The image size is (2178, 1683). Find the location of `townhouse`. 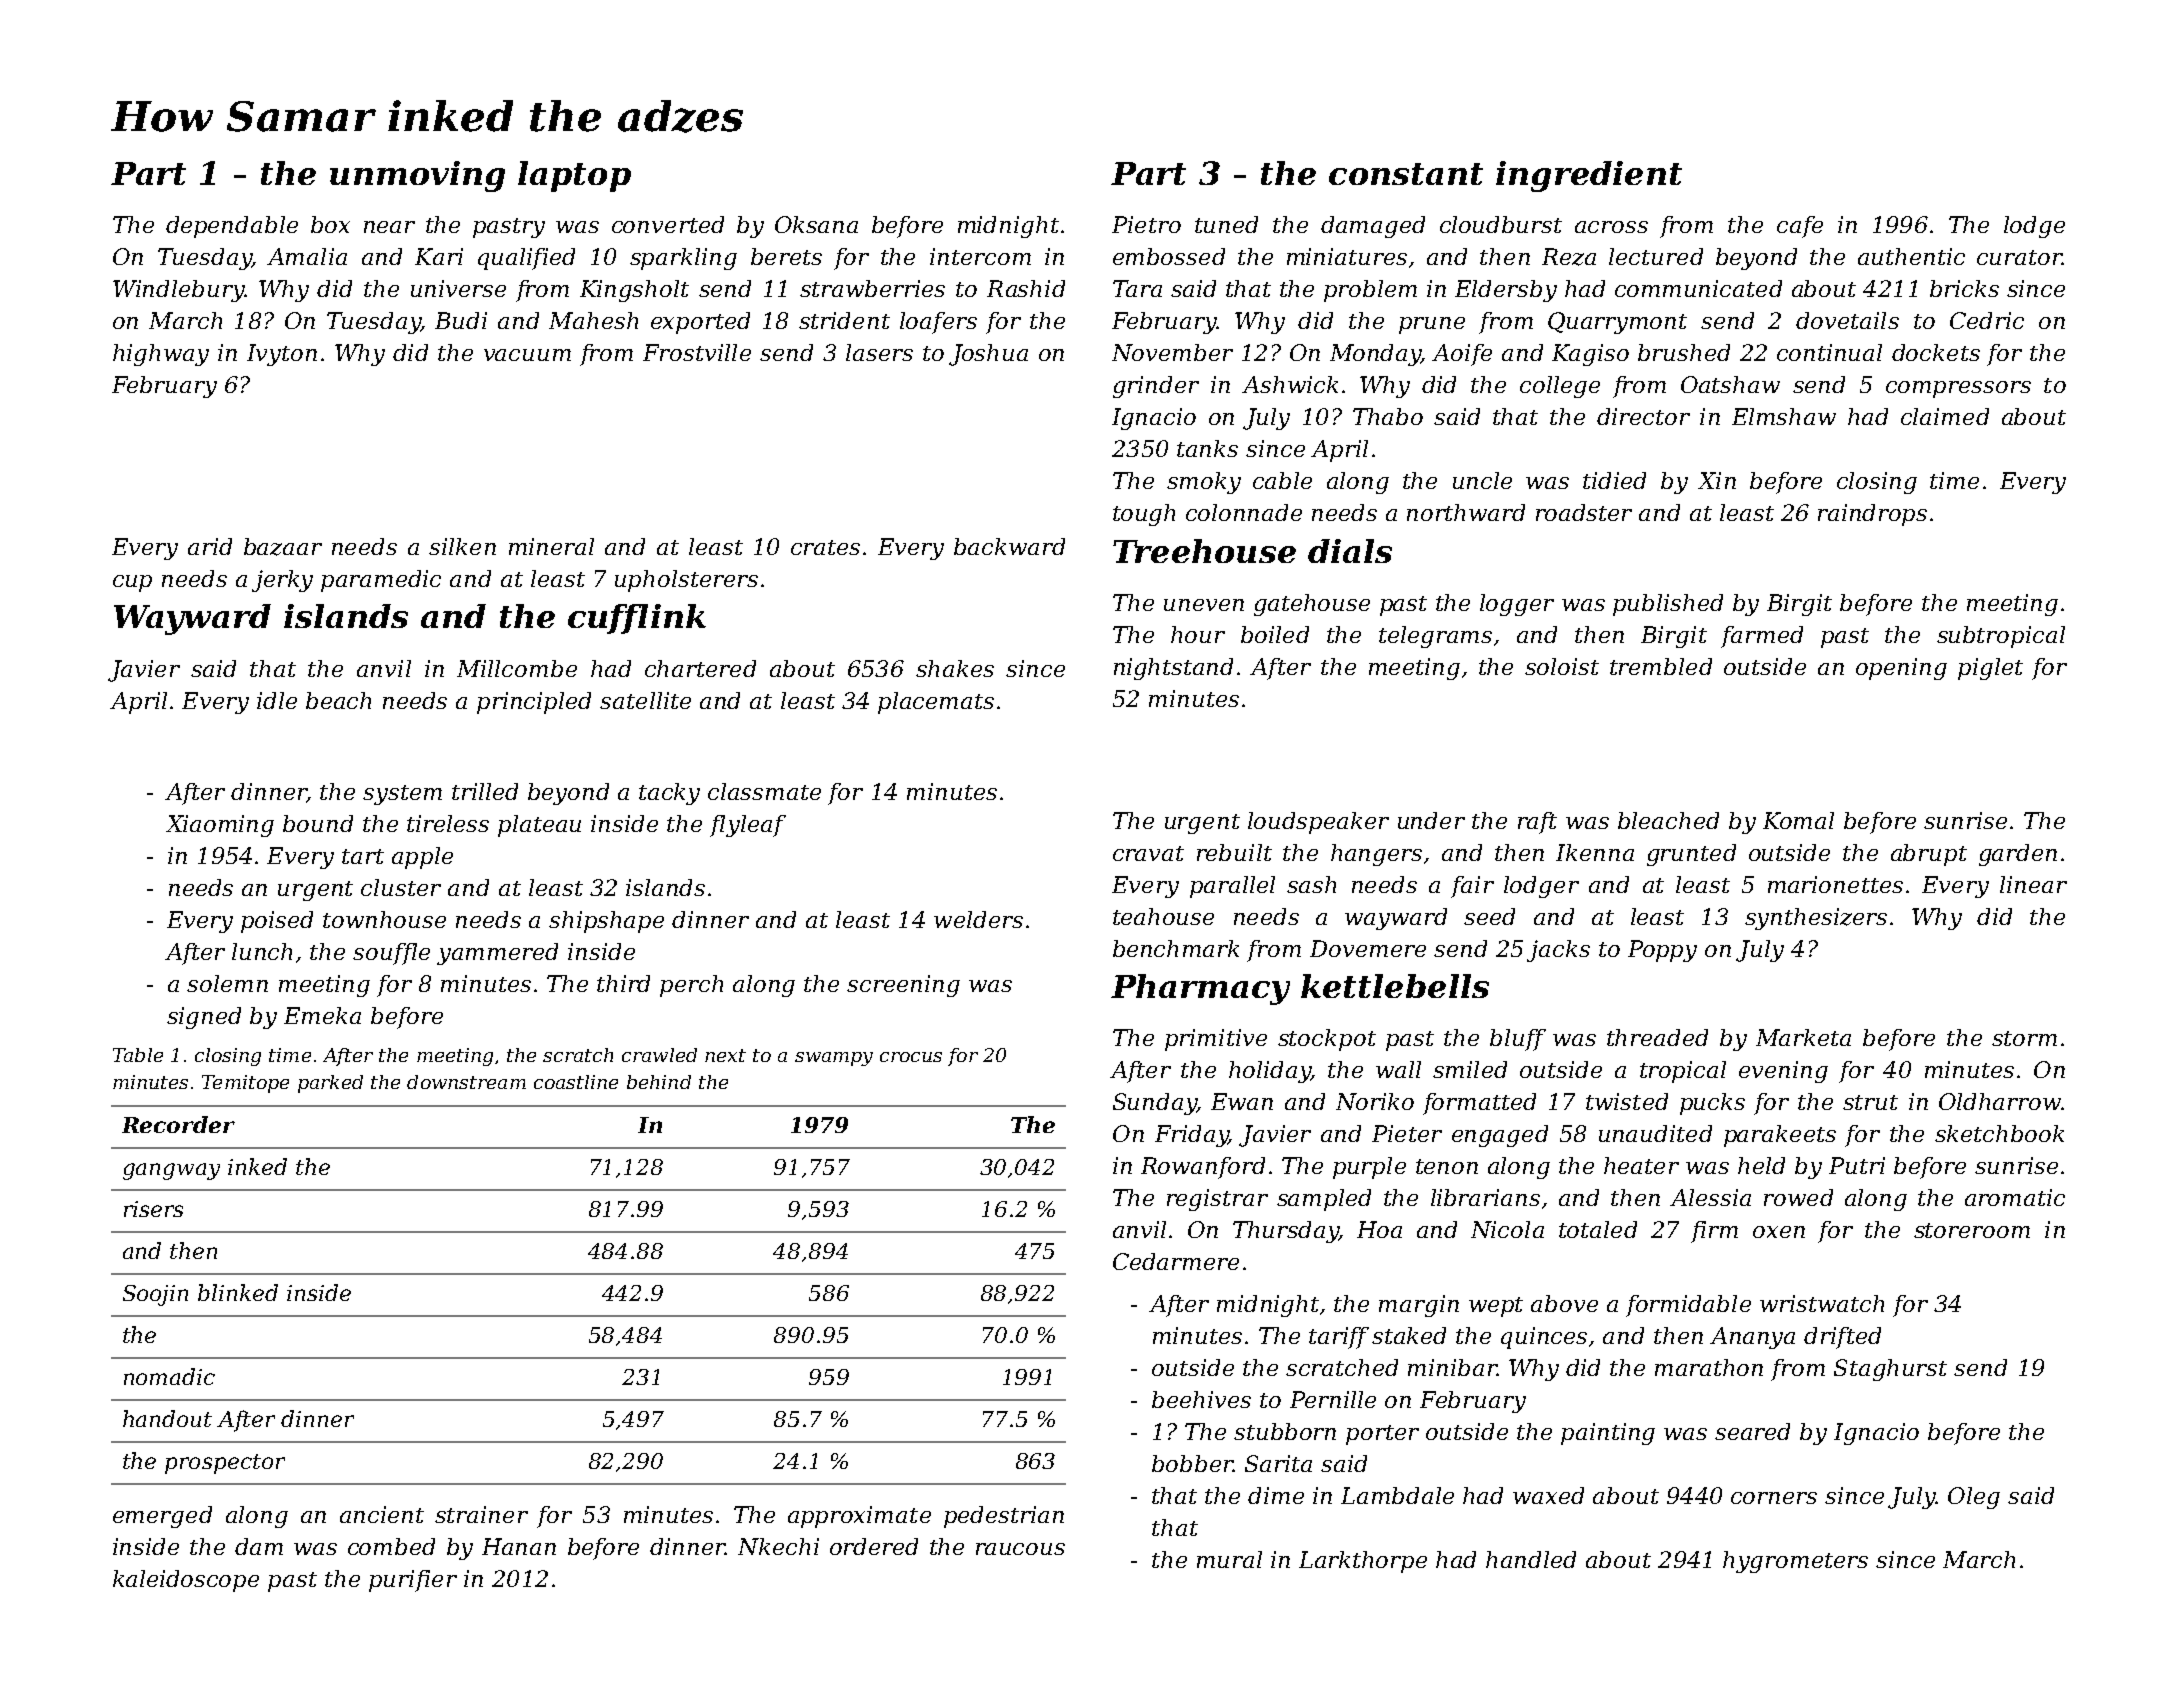

townhouse is located at coordinates (384, 919).
